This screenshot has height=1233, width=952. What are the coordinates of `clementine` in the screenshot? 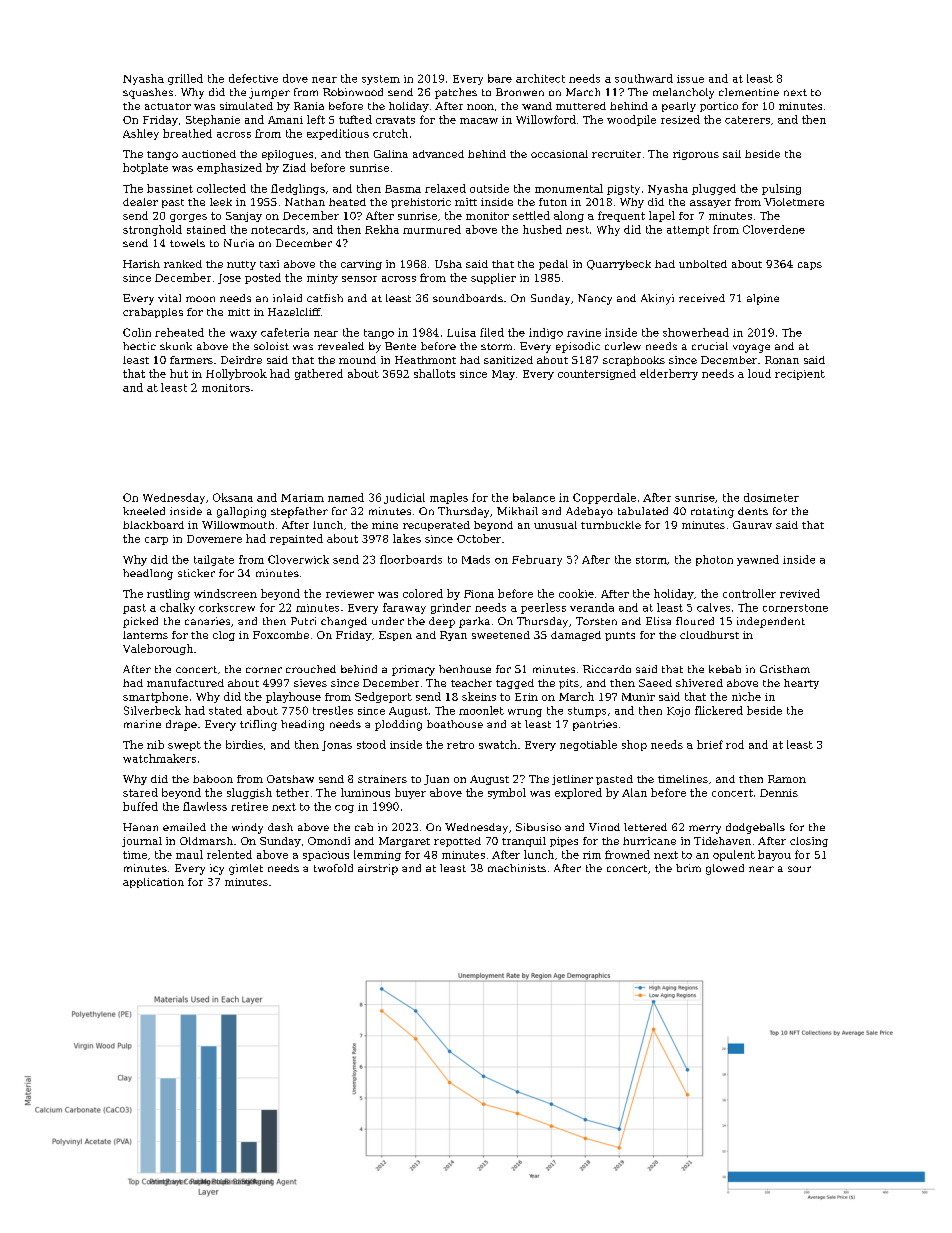 It's located at (749, 92).
